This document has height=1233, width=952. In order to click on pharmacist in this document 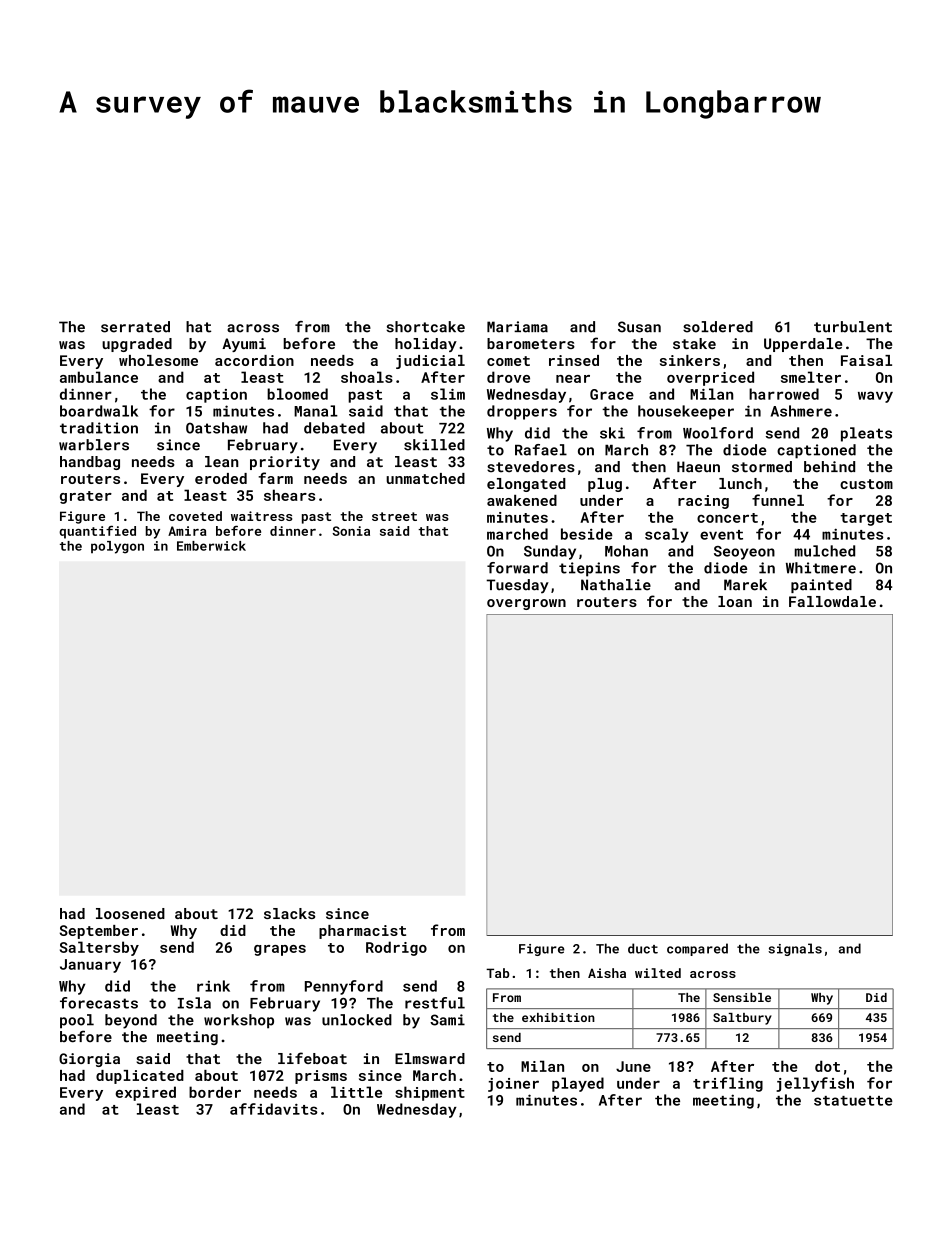, I will do `click(362, 932)`.
